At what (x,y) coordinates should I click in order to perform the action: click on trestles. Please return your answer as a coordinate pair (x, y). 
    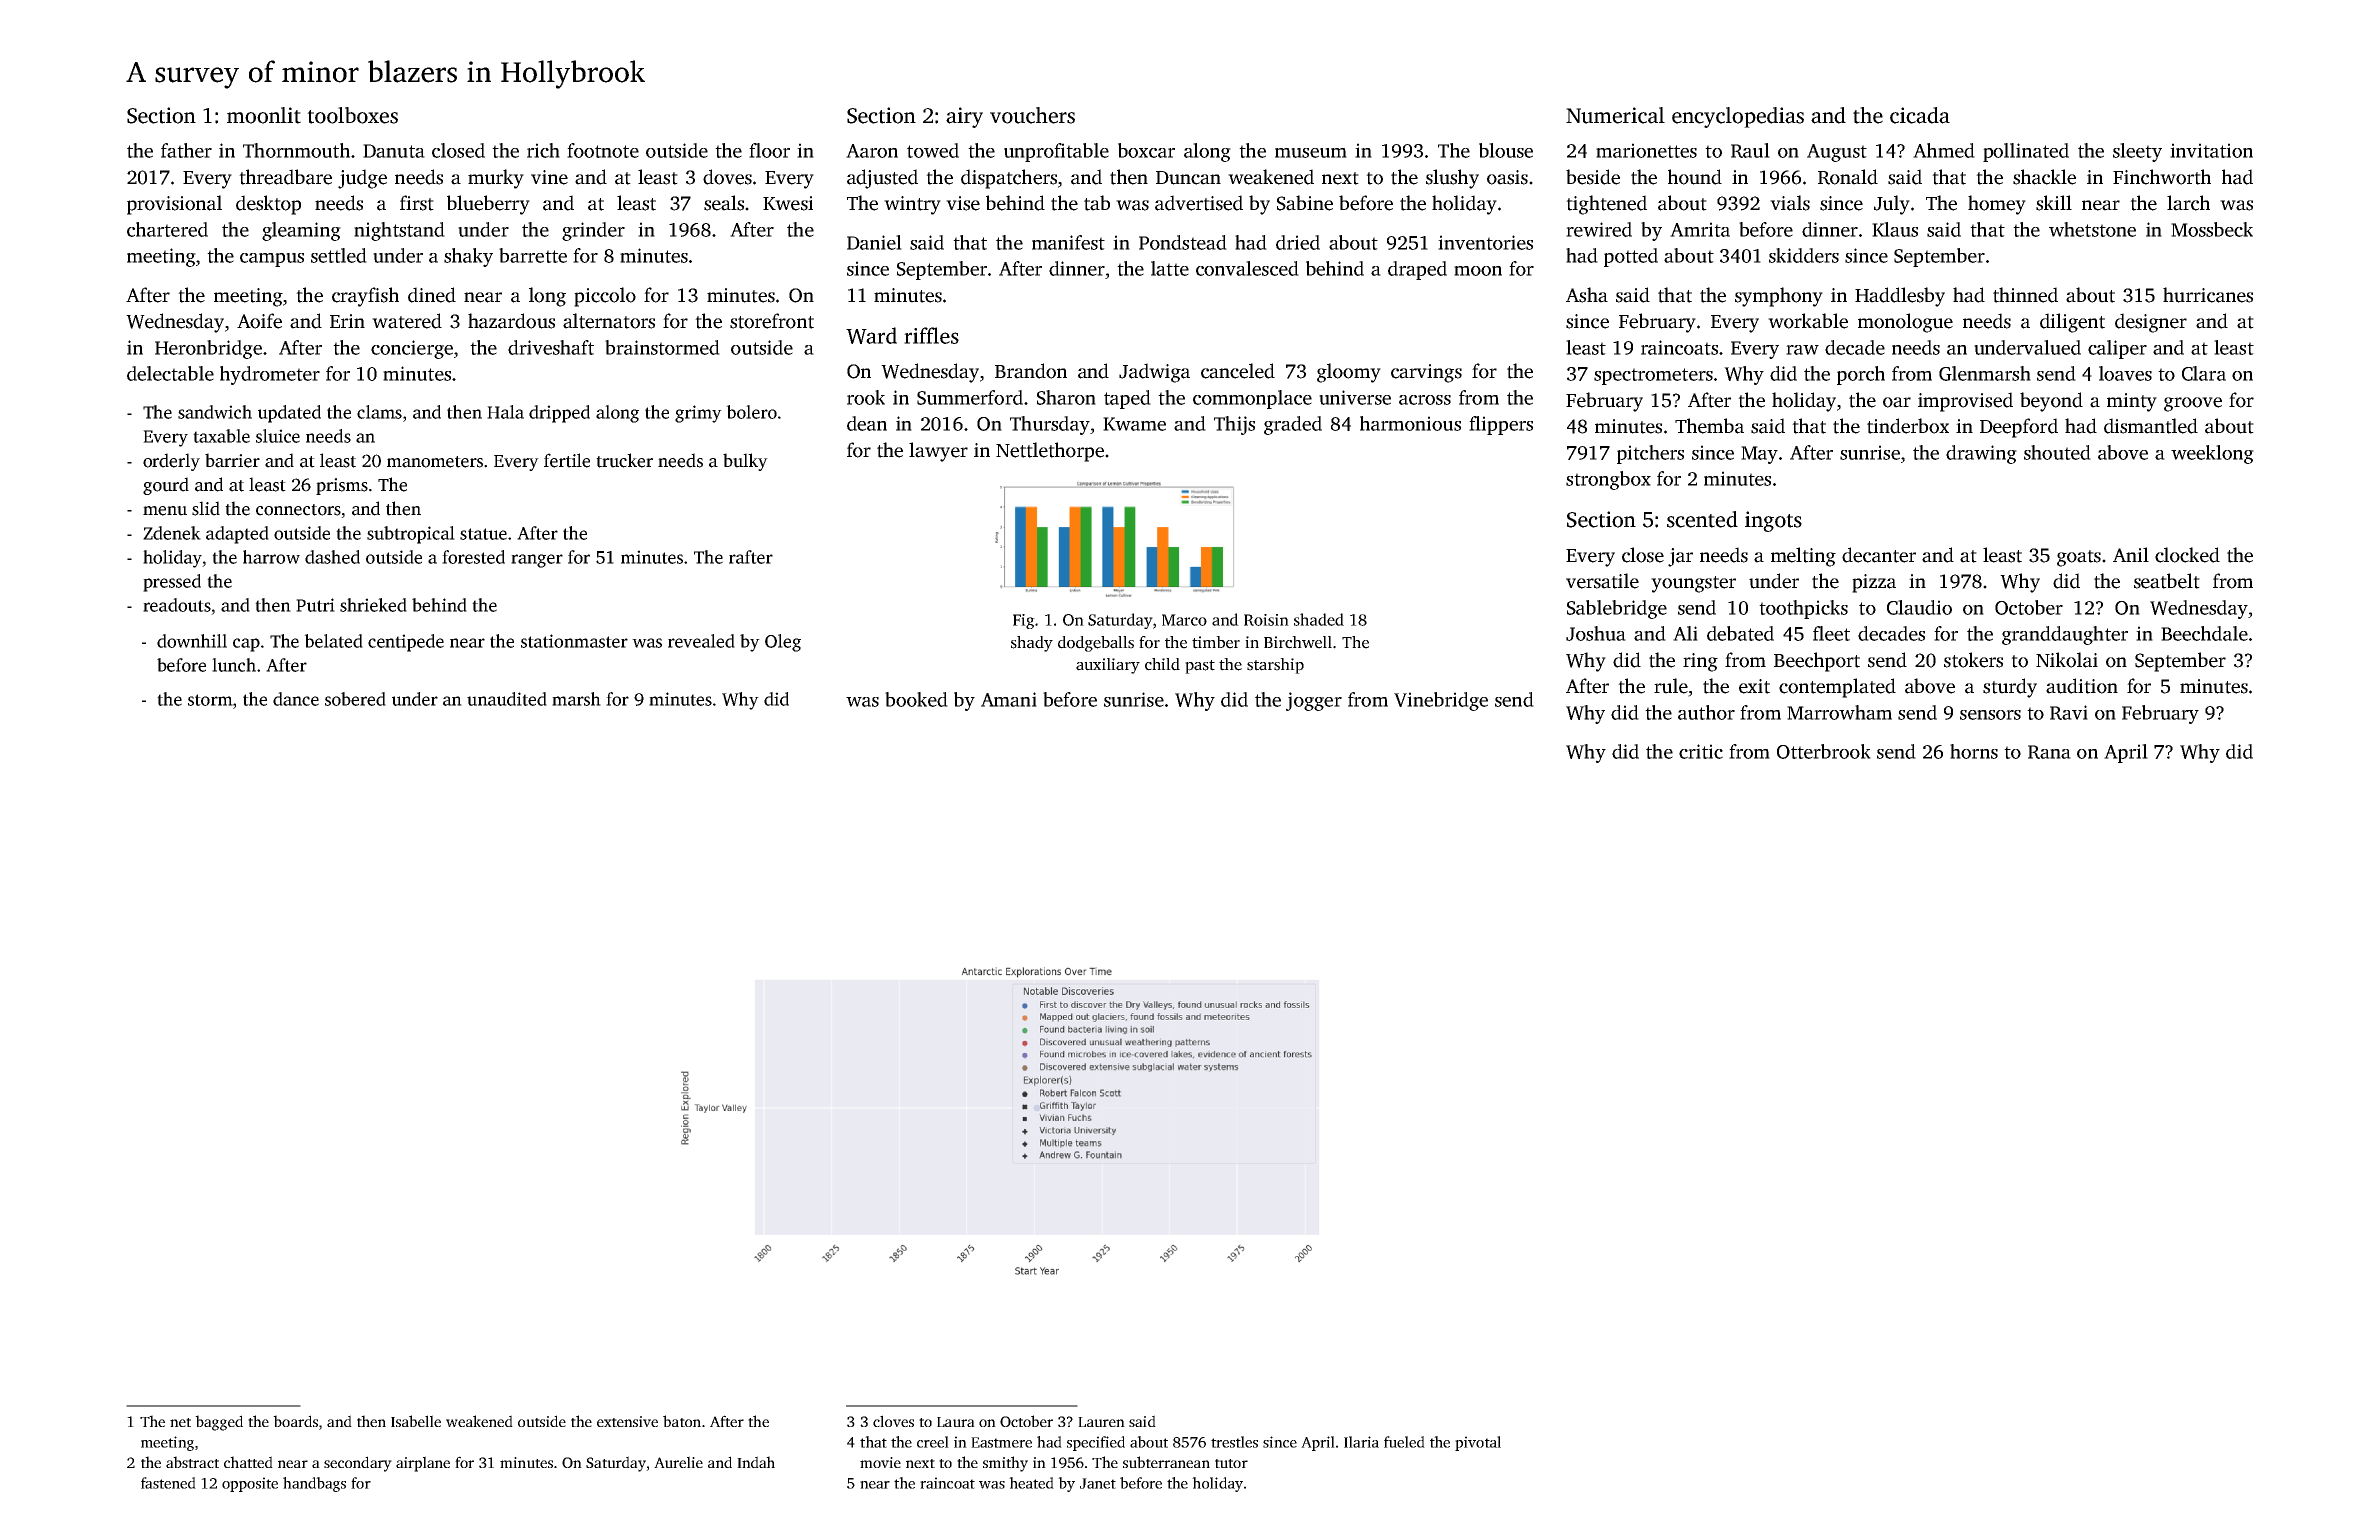
    Looking at the image, I should click on (1234, 1442).
